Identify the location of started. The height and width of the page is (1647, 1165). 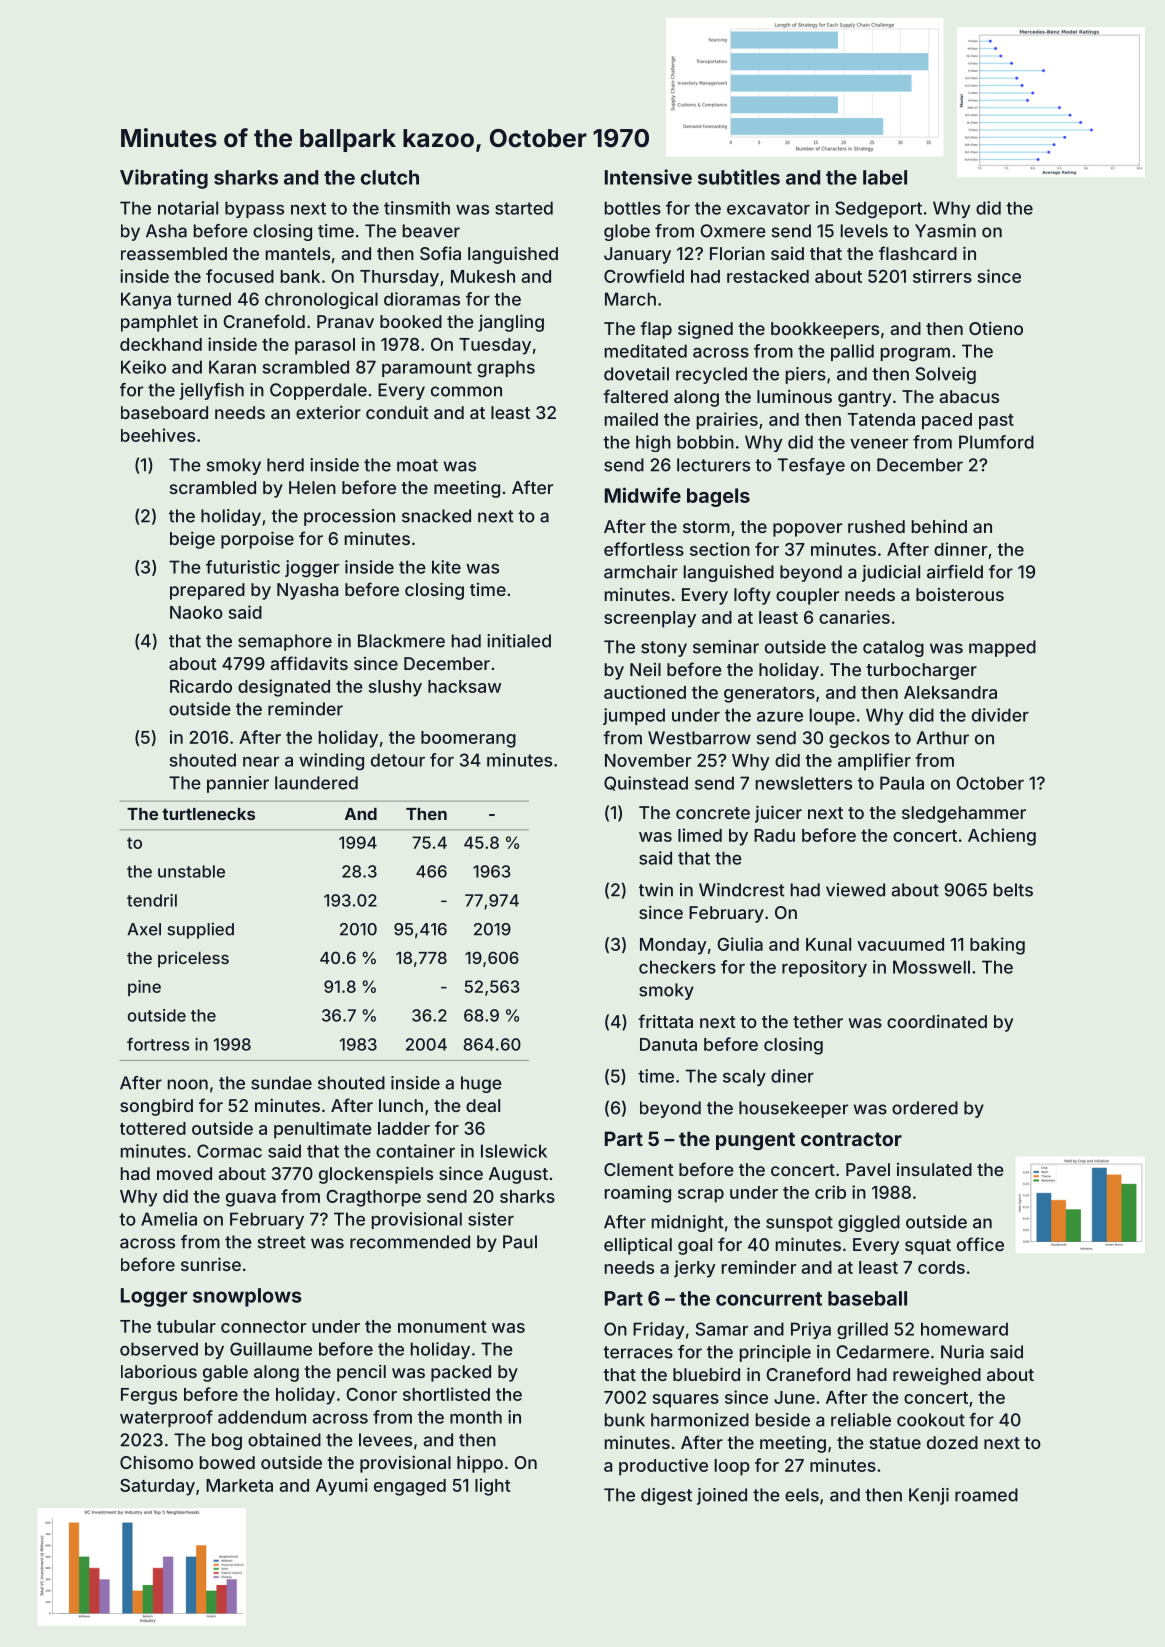
(524, 208).
